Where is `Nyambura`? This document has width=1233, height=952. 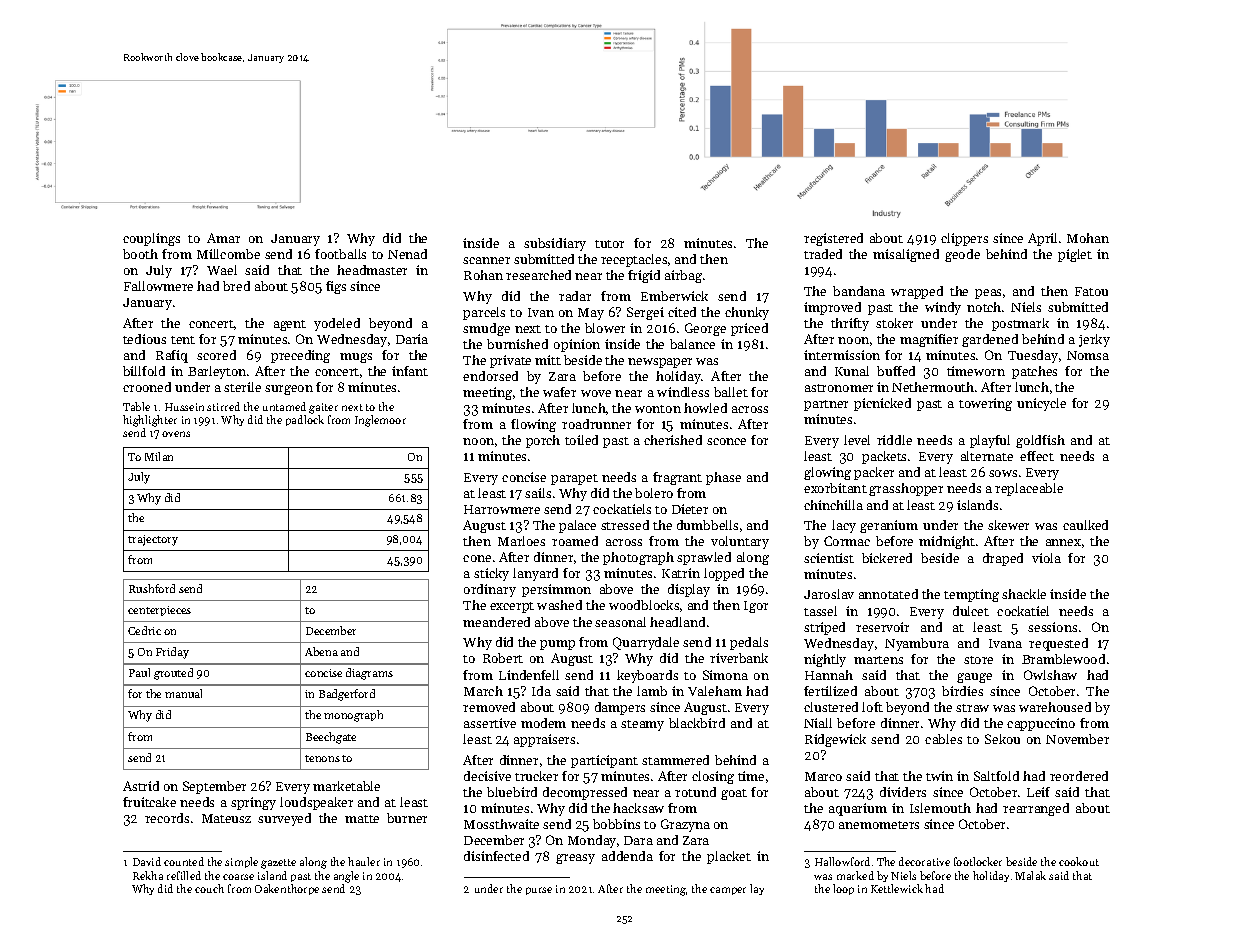 Nyambura is located at coordinates (917, 644).
